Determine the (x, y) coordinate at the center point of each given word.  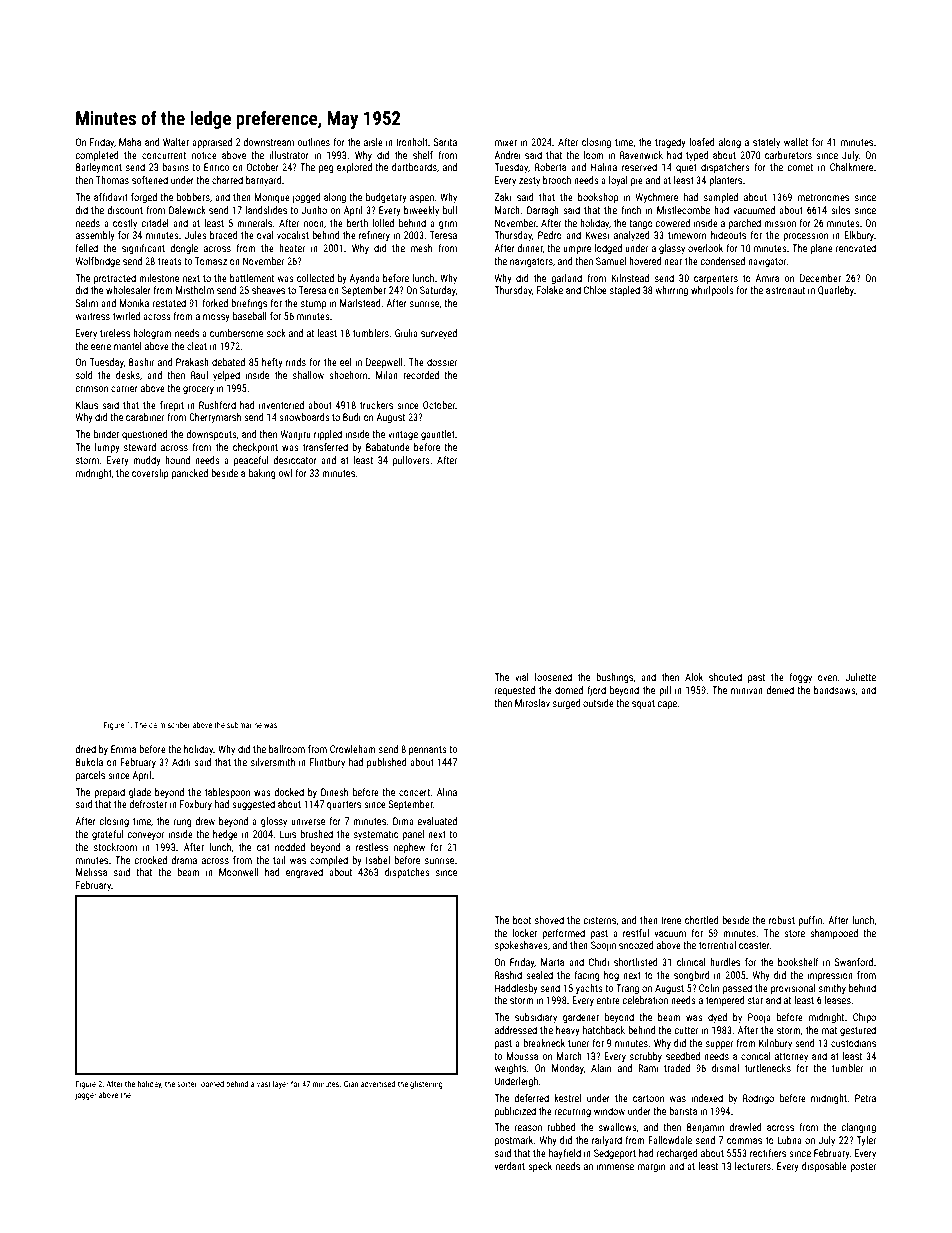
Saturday (438, 291)
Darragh (543, 211)
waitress (92, 316)
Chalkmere (851, 167)
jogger (86, 1096)
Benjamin (705, 1128)
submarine (244, 724)
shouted (725, 677)
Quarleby (836, 291)
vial (522, 677)
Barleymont (99, 168)
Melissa (91, 872)
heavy (568, 1031)
